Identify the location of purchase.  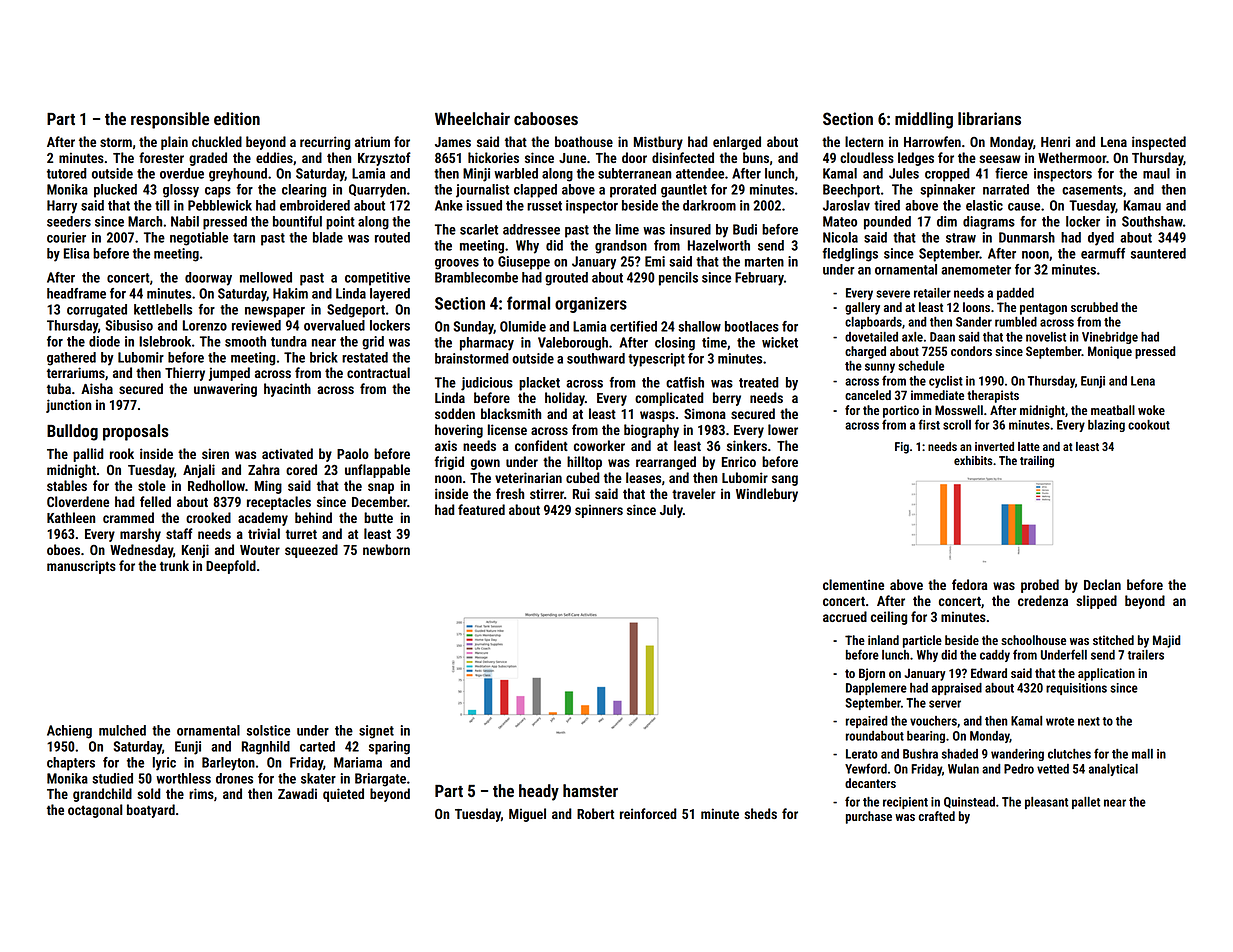
(869, 817).
